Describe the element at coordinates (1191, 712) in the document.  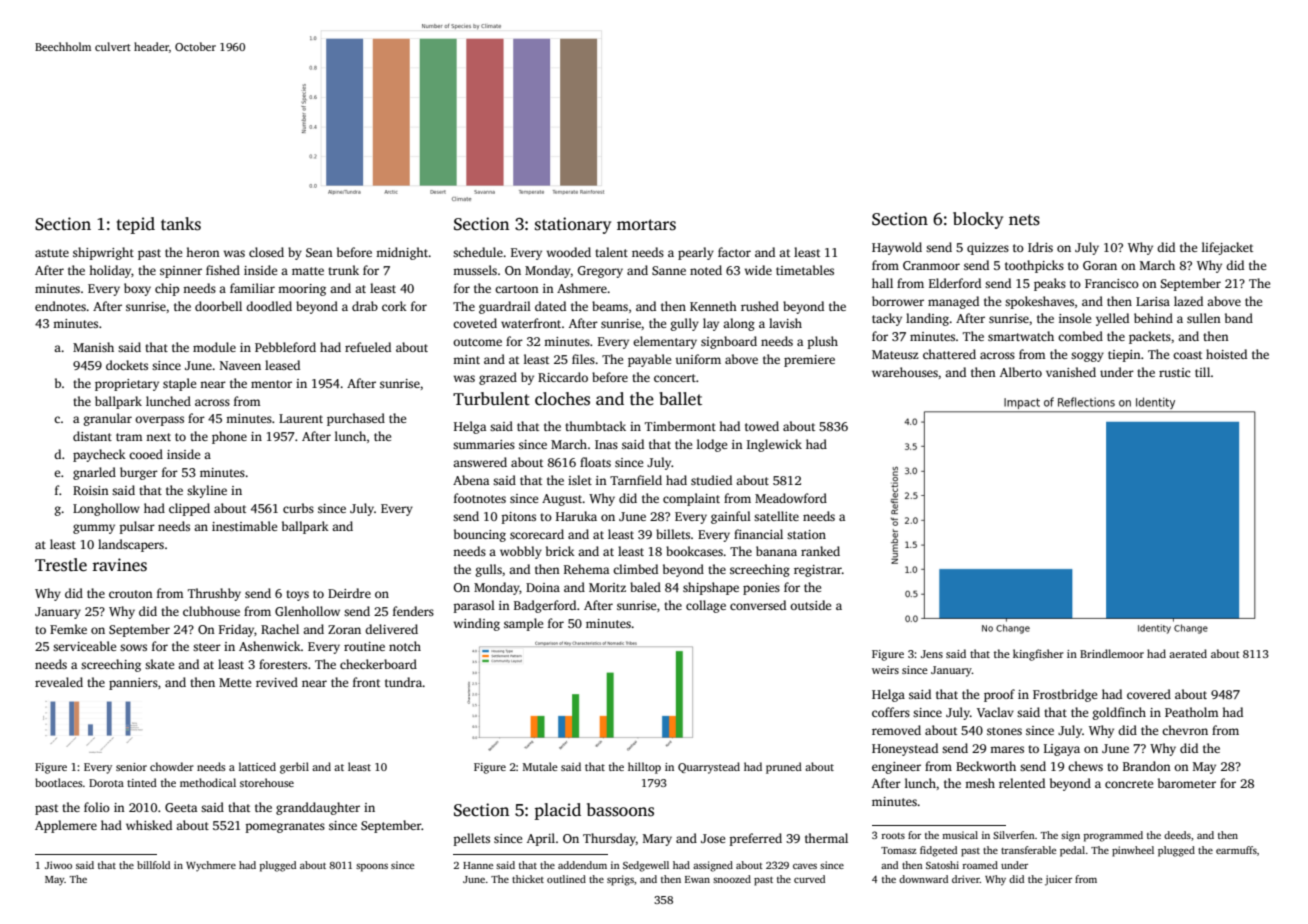
I see `Peatholm` at that location.
